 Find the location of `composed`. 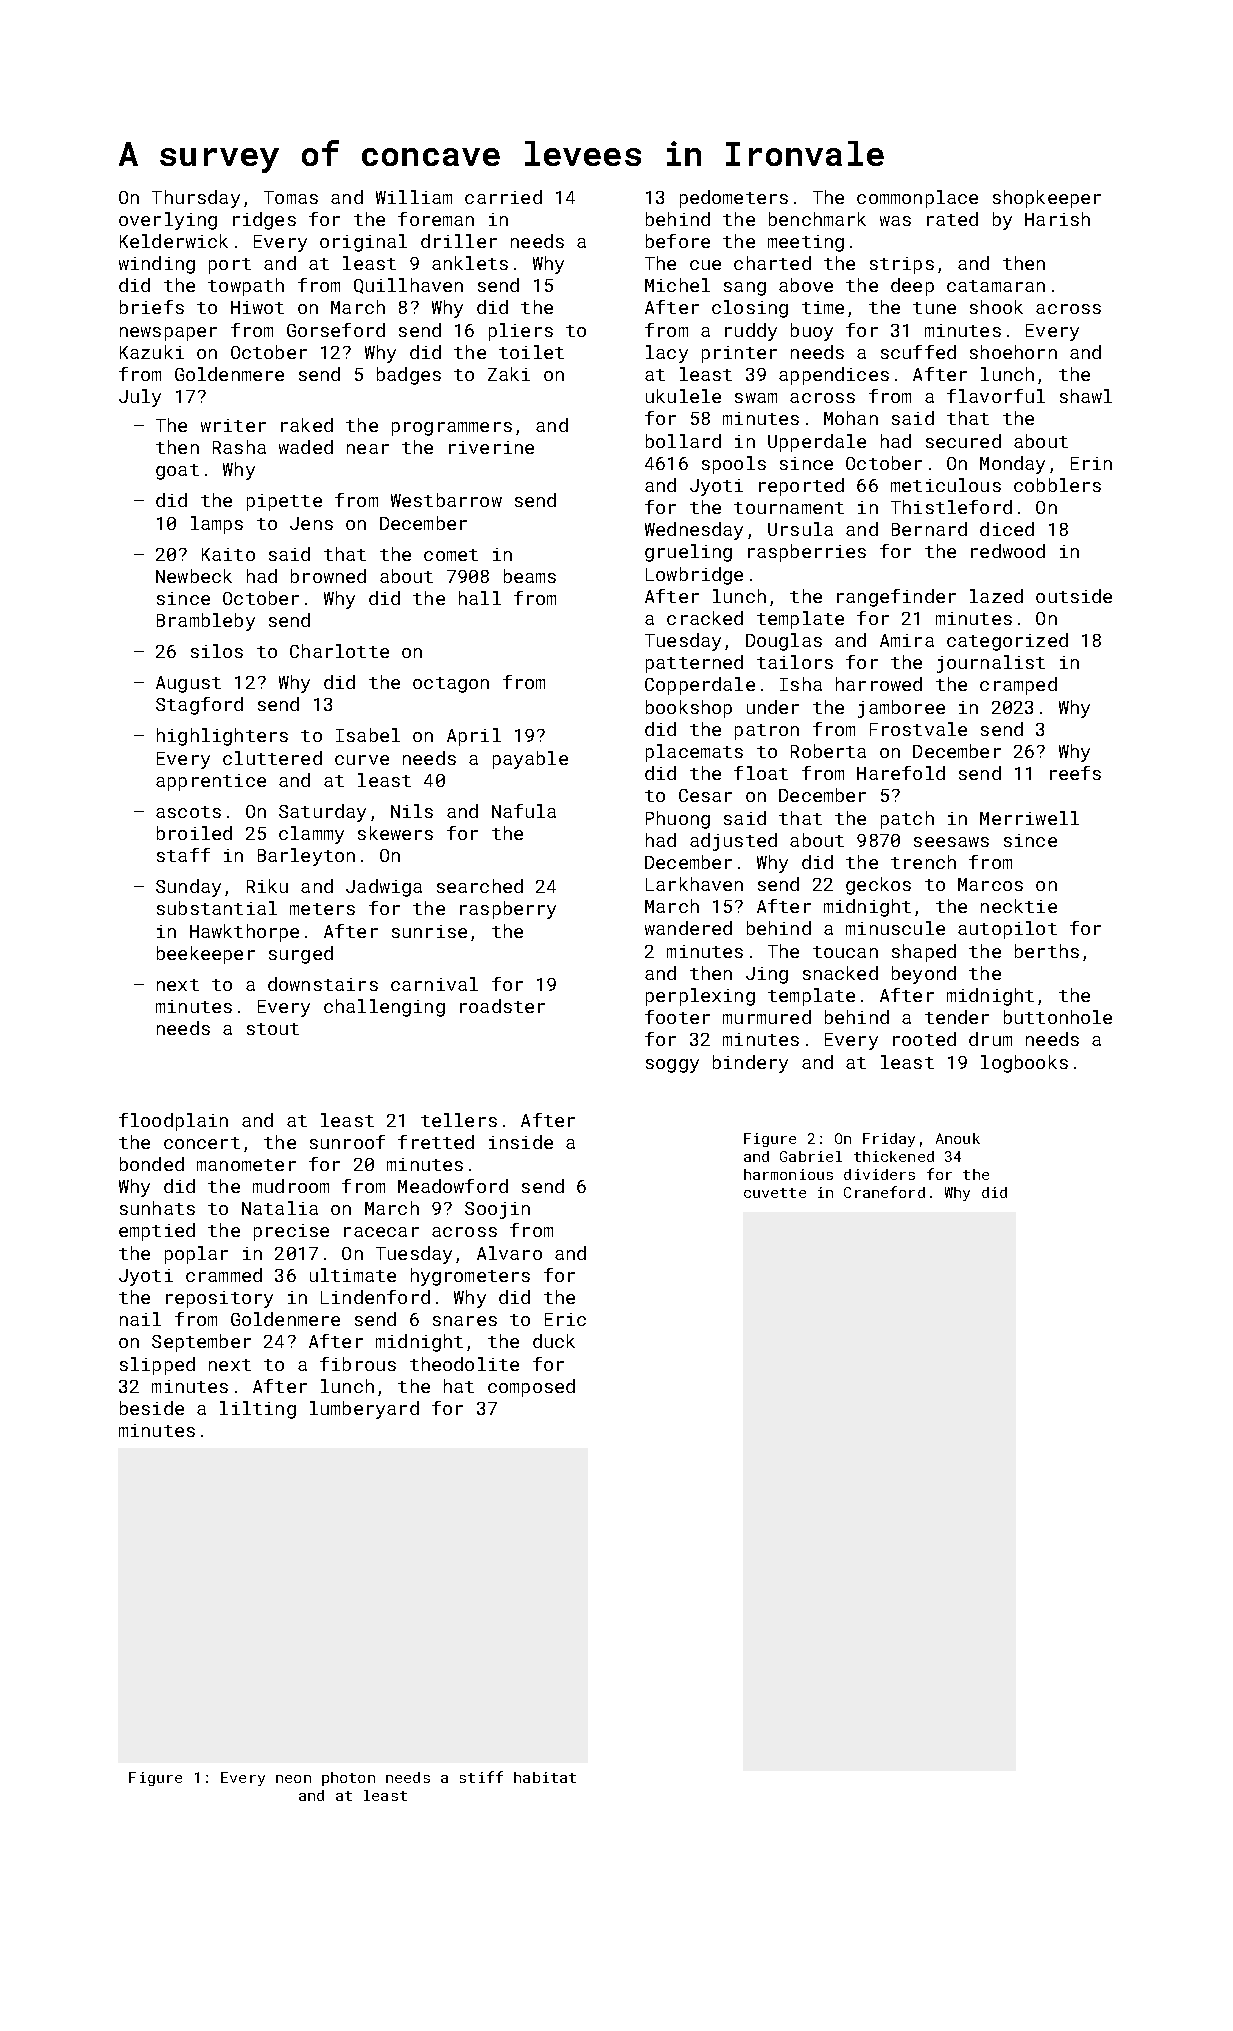

composed is located at coordinates (531, 1388).
